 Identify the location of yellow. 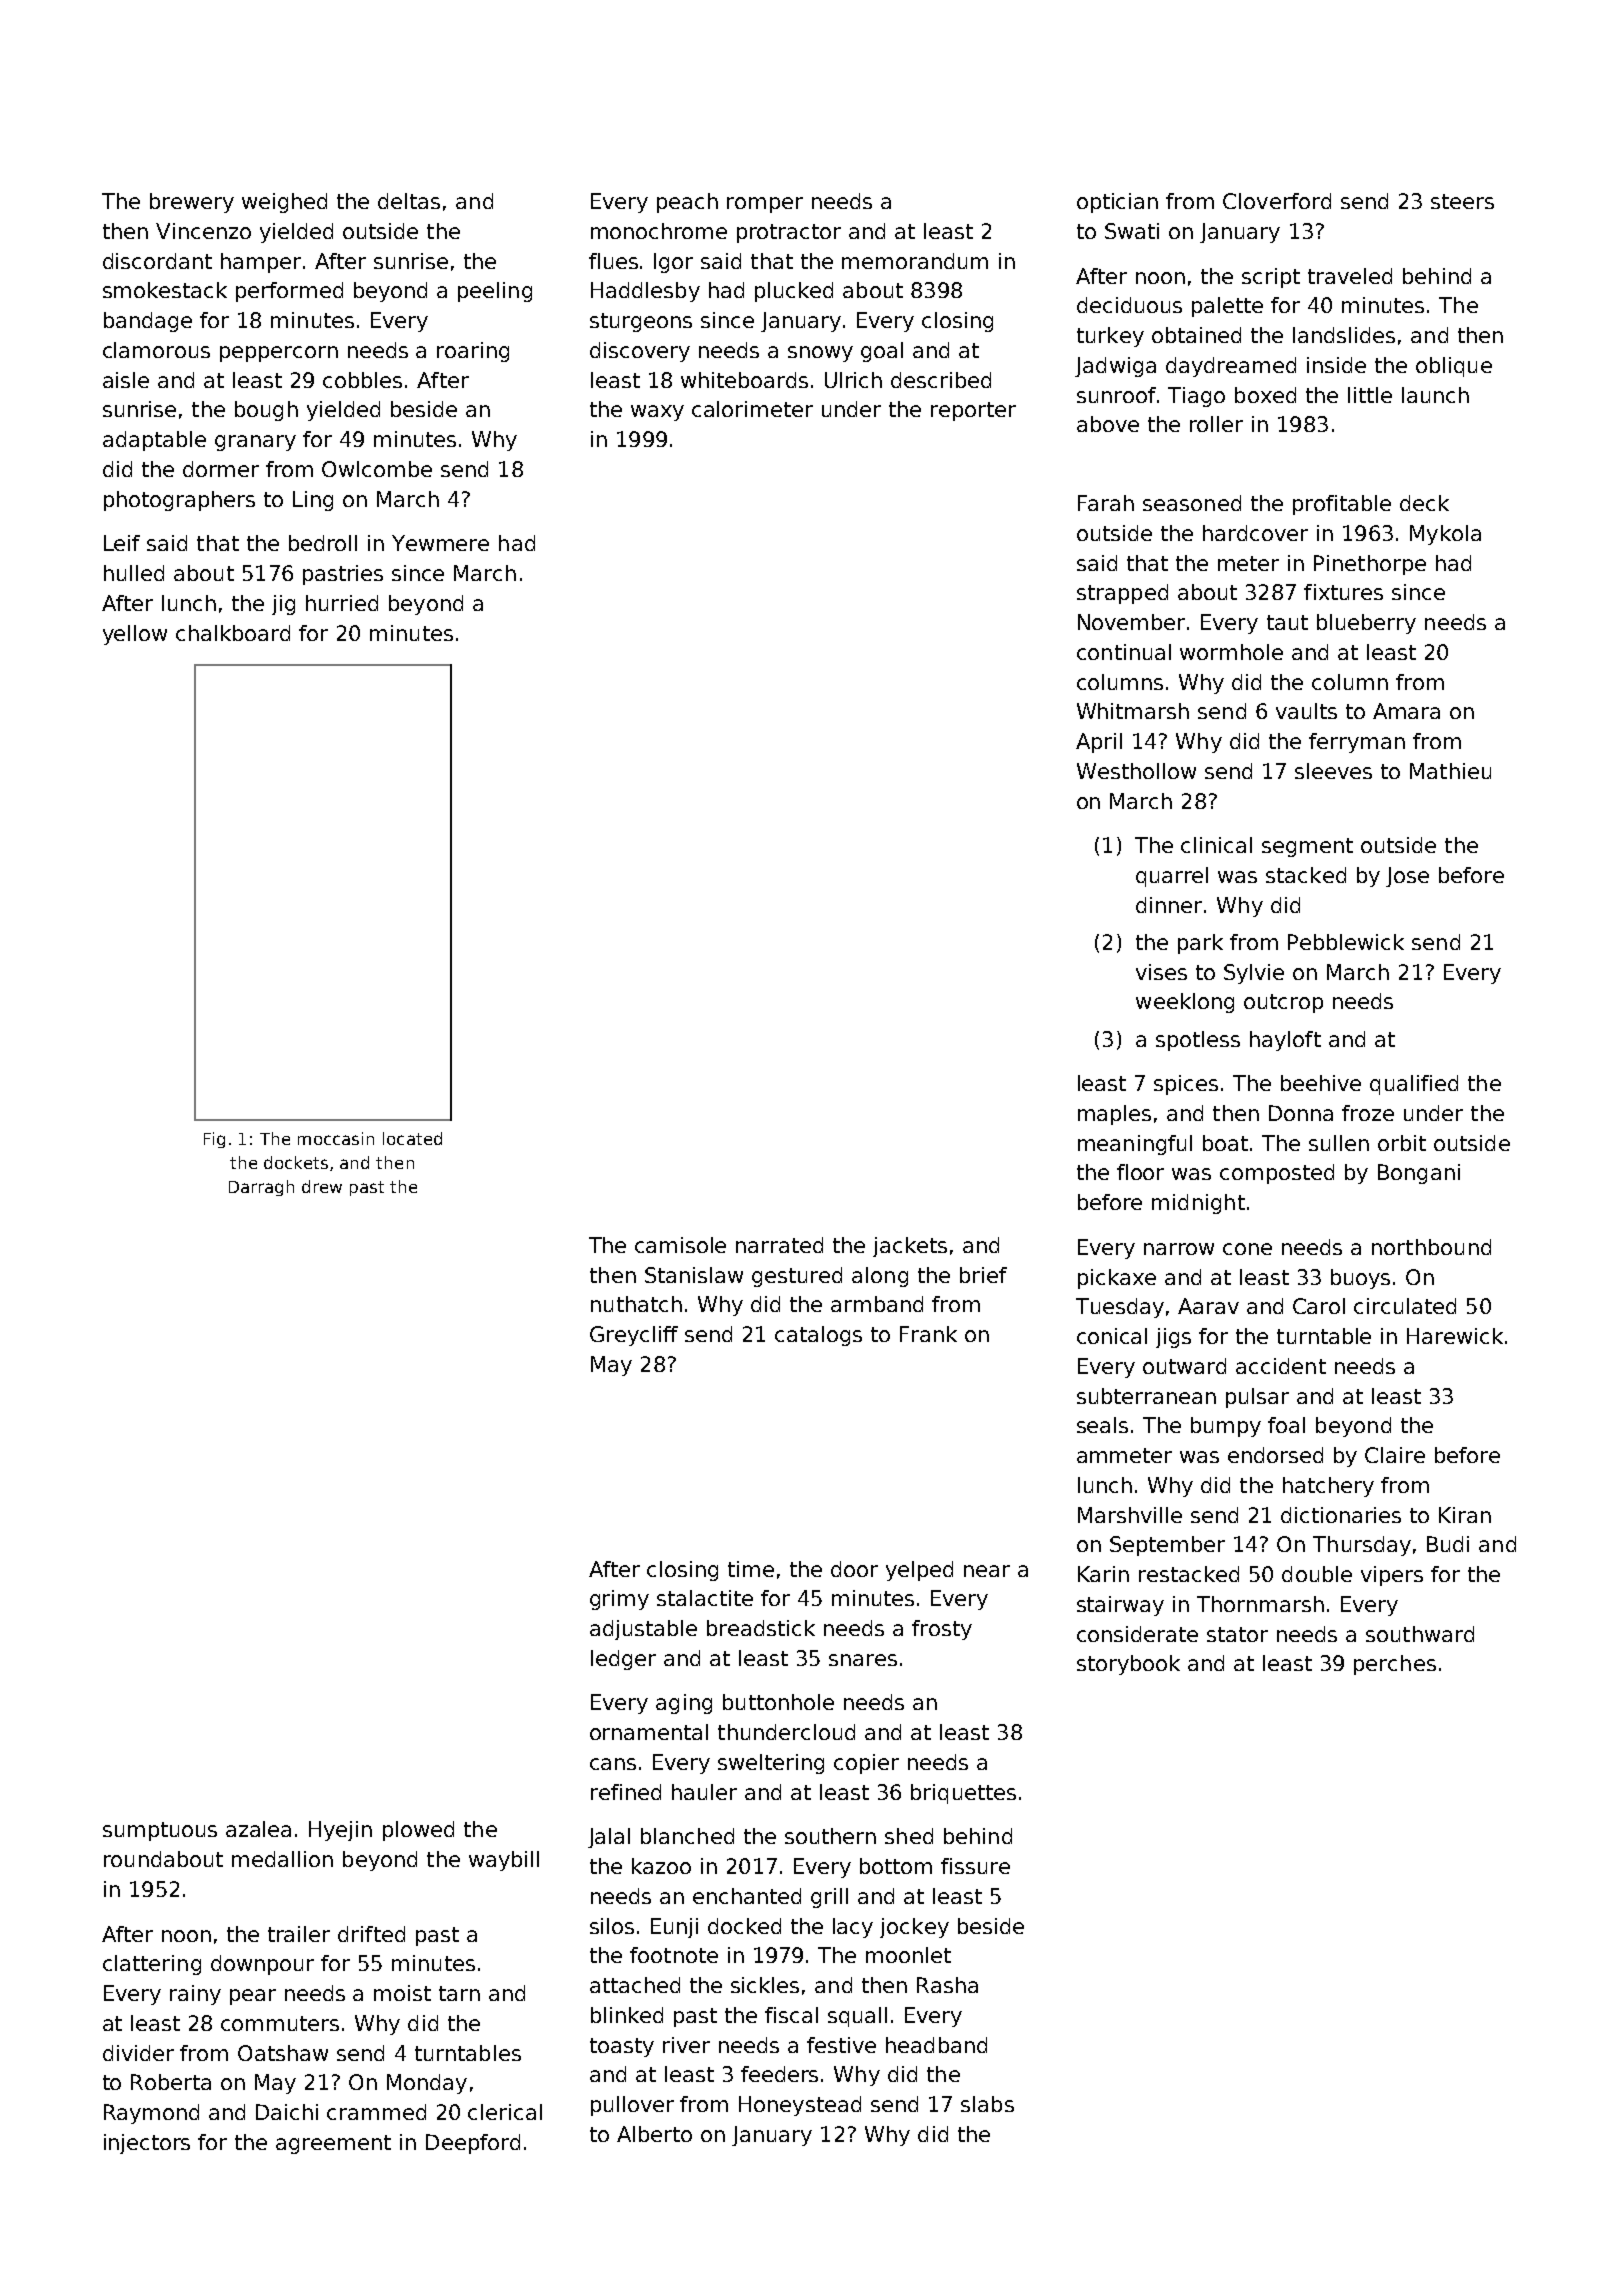
(135, 635).
